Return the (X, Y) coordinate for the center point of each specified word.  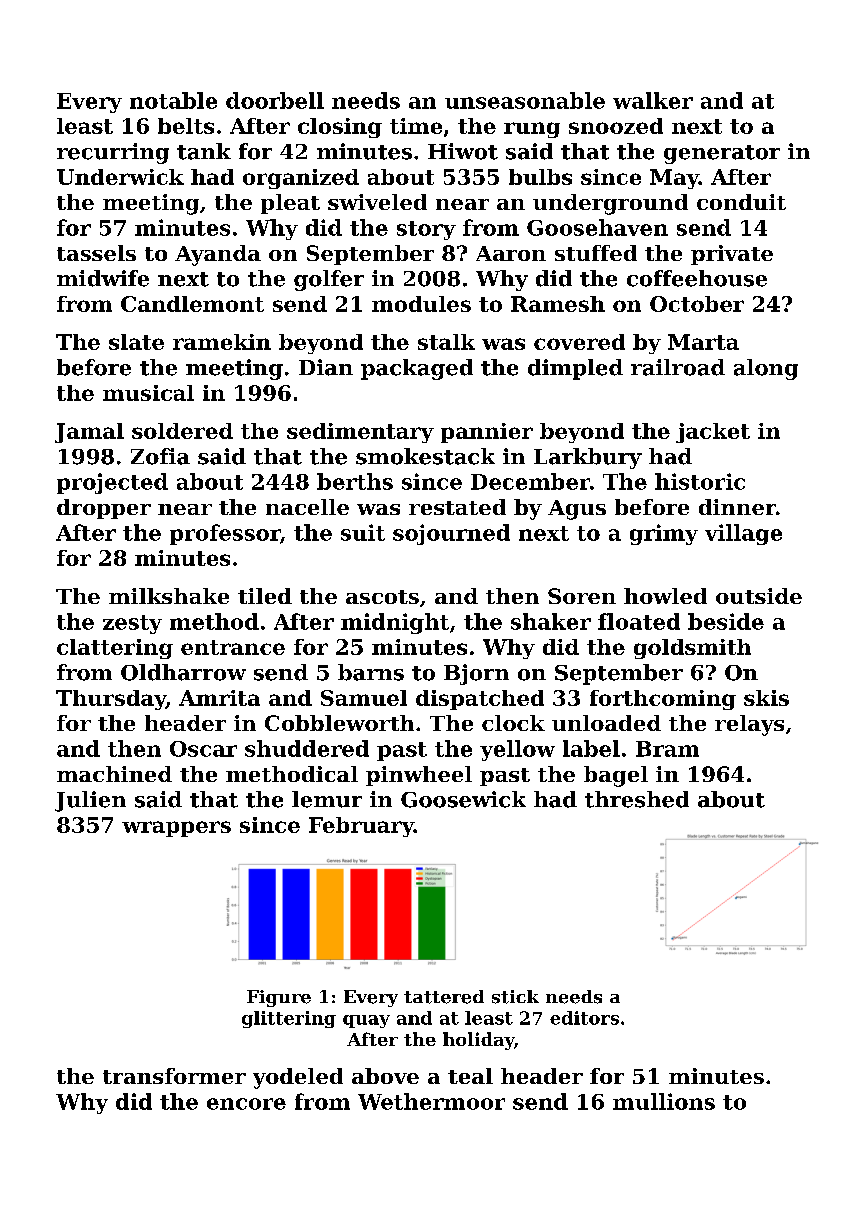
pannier (487, 433)
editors (584, 1018)
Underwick (120, 177)
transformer (174, 1076)
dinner (737, 507)
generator (722, 154)
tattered (444, 997)
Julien (90, 801)
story (426, 230)
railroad (678, 367)
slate (136, 342)
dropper (104, 509)
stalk (446, 342)
